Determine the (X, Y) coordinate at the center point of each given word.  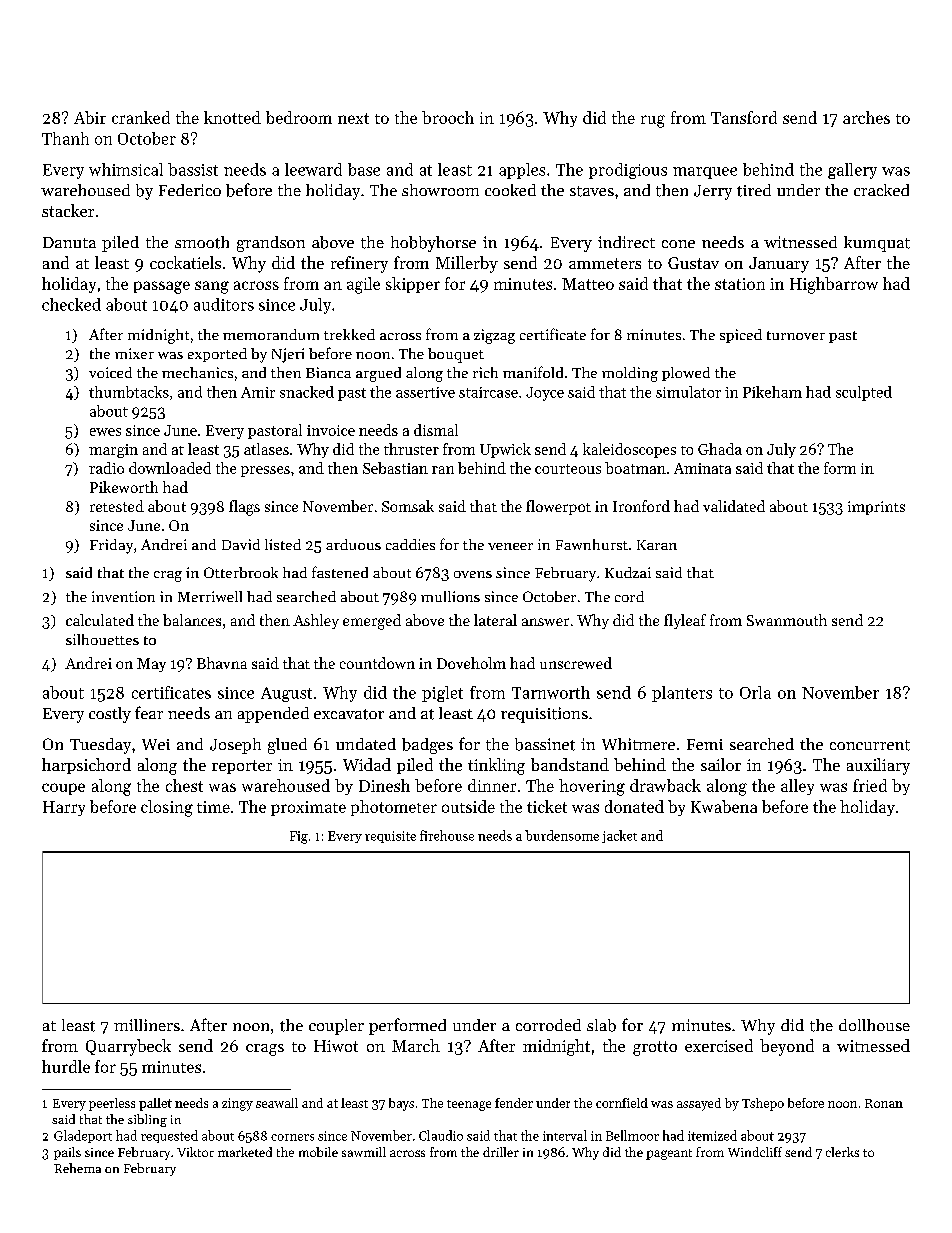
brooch (448, 117)
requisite (390, 837)
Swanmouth (787, 620)
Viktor (195, 1152)
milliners (147, 1025)
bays (401, 1104)
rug (653, 121)
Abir (90, 117)
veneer (510, 546)
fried (870, 785)
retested (117, 506)
